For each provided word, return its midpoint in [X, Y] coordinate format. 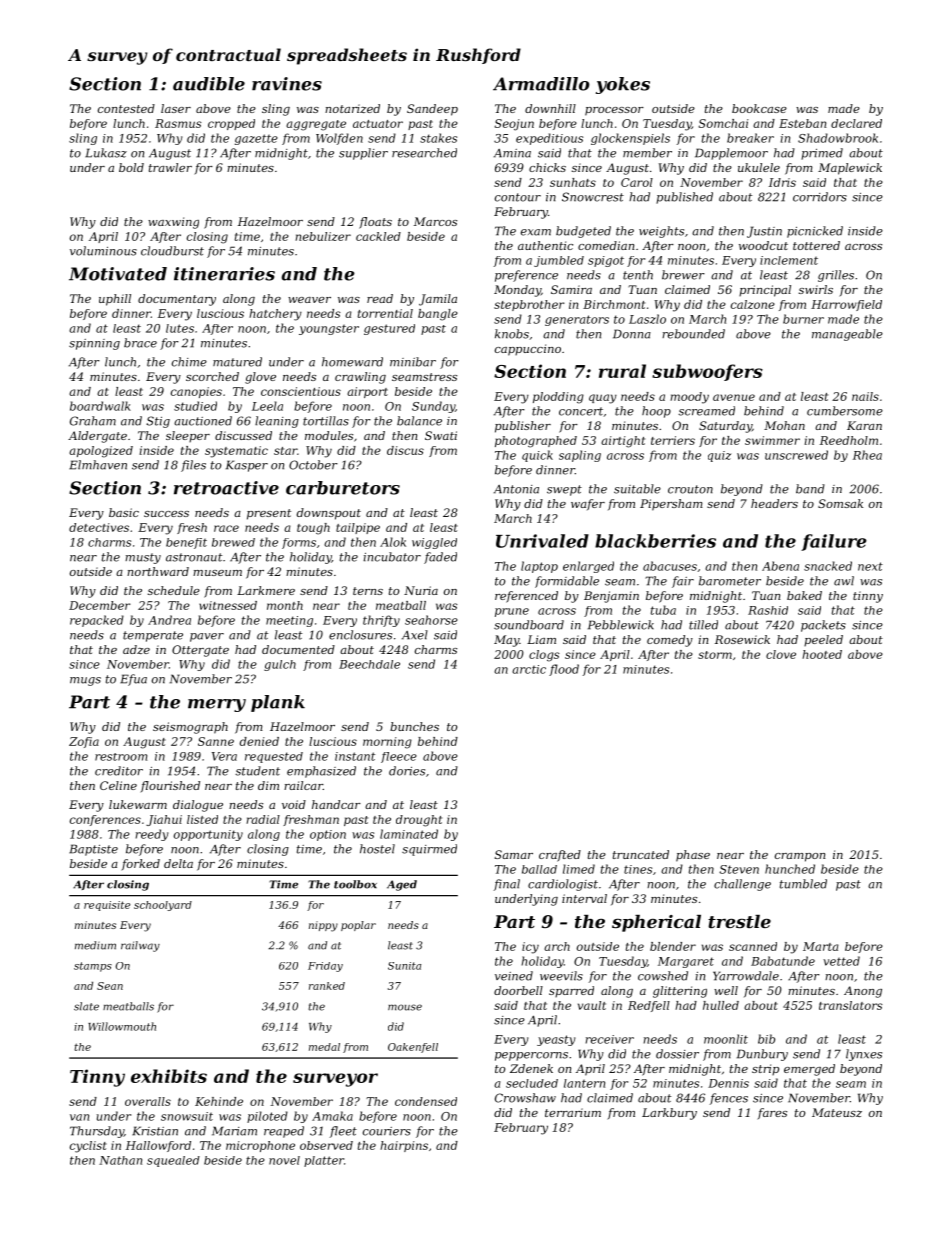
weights [661, 232]
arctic [529, 669]
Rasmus [178, 123]
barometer [730, 581]
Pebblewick [621, 625]
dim [268, 785]
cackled [378, 236]
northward [158, 571]
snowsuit [187, 1116]
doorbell [518, 990]
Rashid [768, 610]
